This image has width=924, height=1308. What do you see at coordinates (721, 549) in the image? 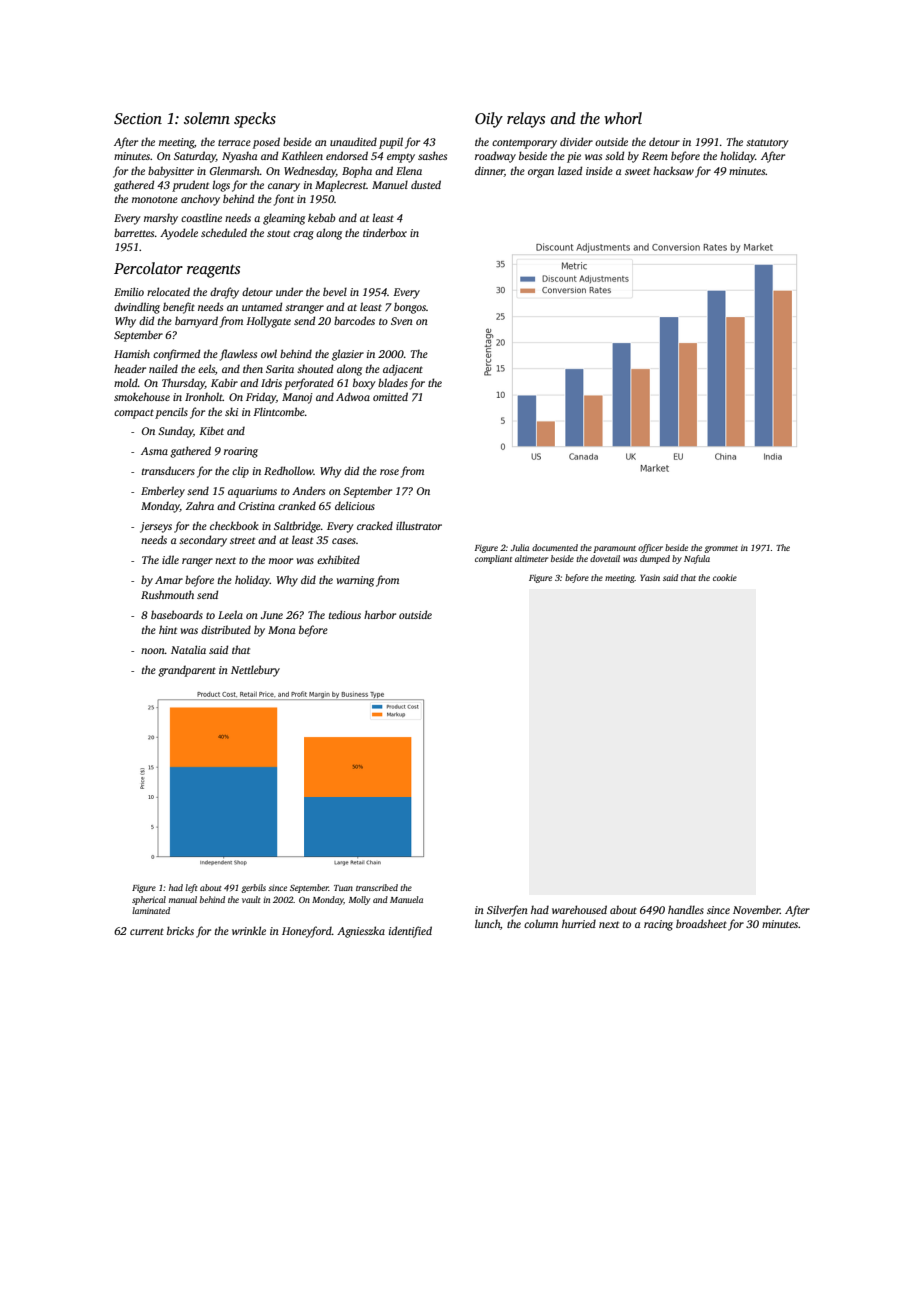
I see `grommet` at bounding box center [721, 549].
